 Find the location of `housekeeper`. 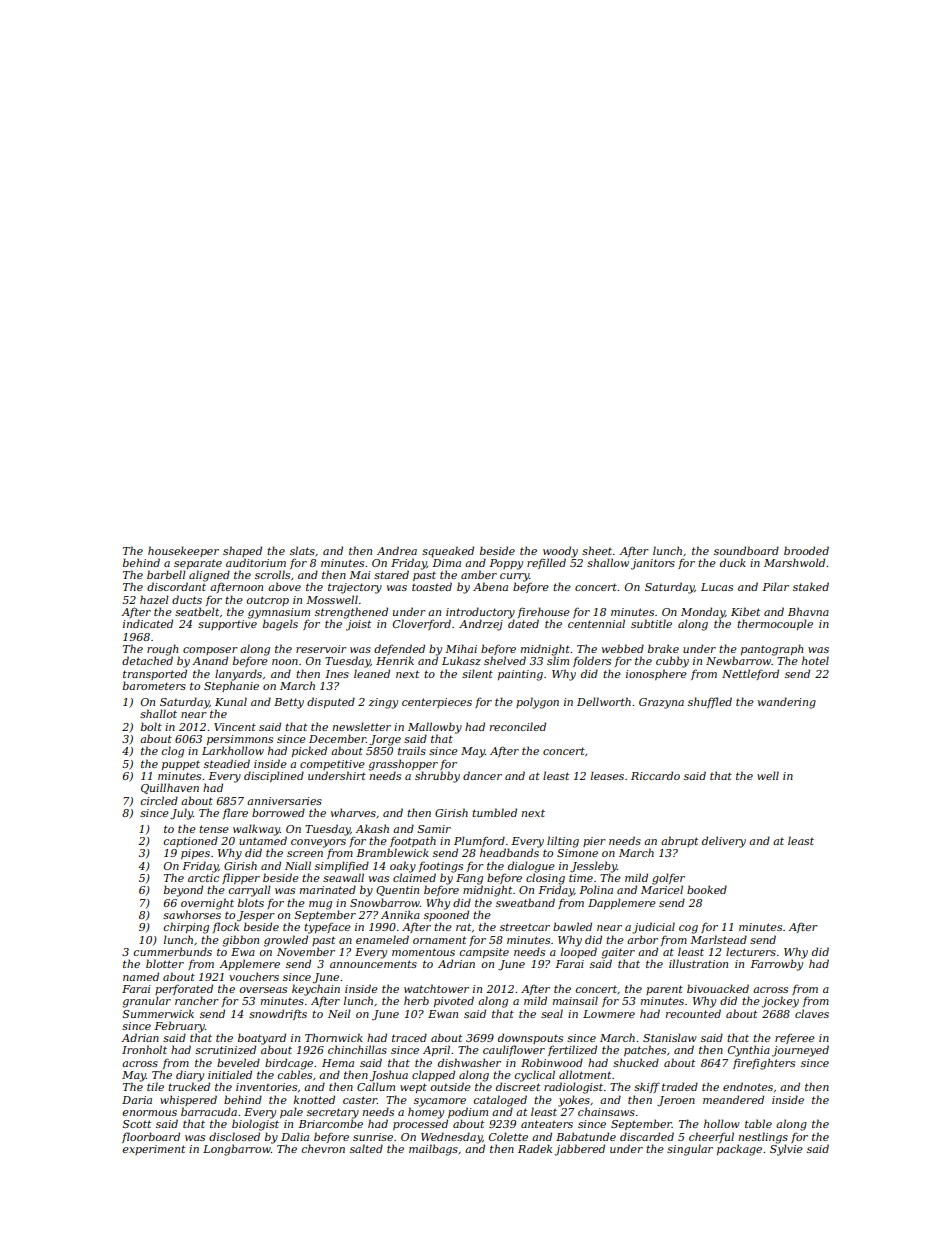

housekeeper is located at coordinates (183, 551).
